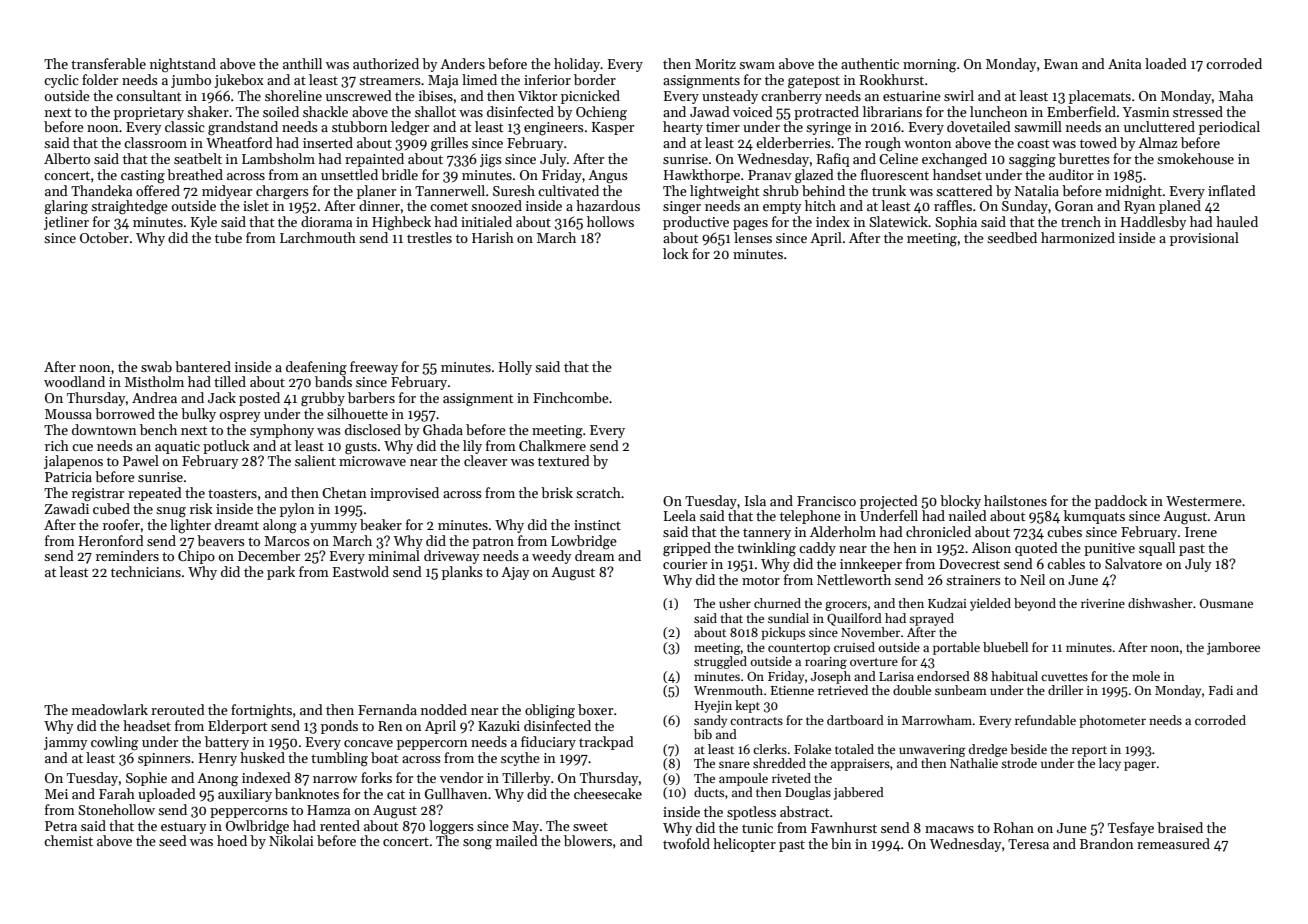  I want to click on driveway, so click(452, 557).
